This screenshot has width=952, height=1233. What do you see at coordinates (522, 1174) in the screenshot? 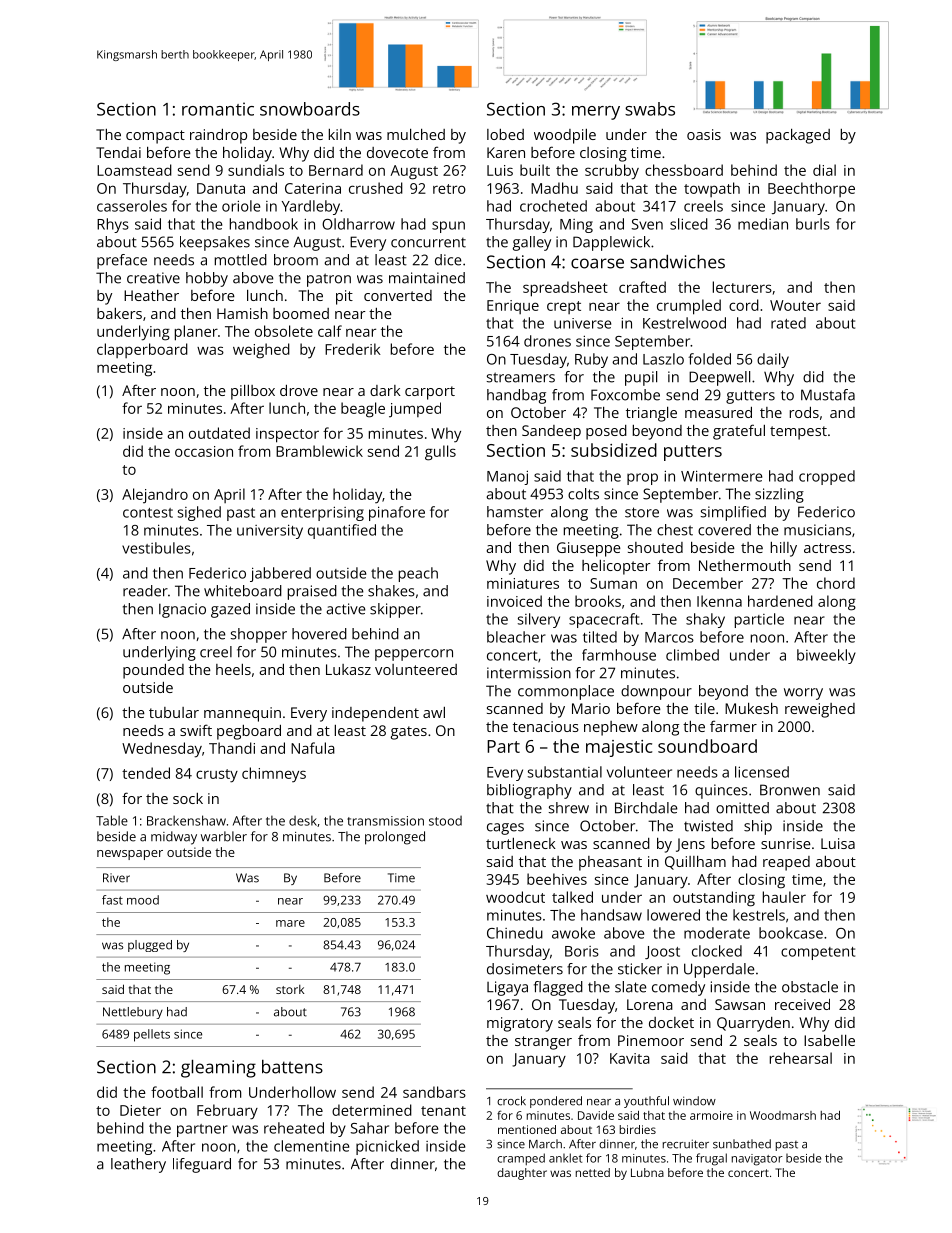
I see `daughter` at bounding box center [522, 1174].
